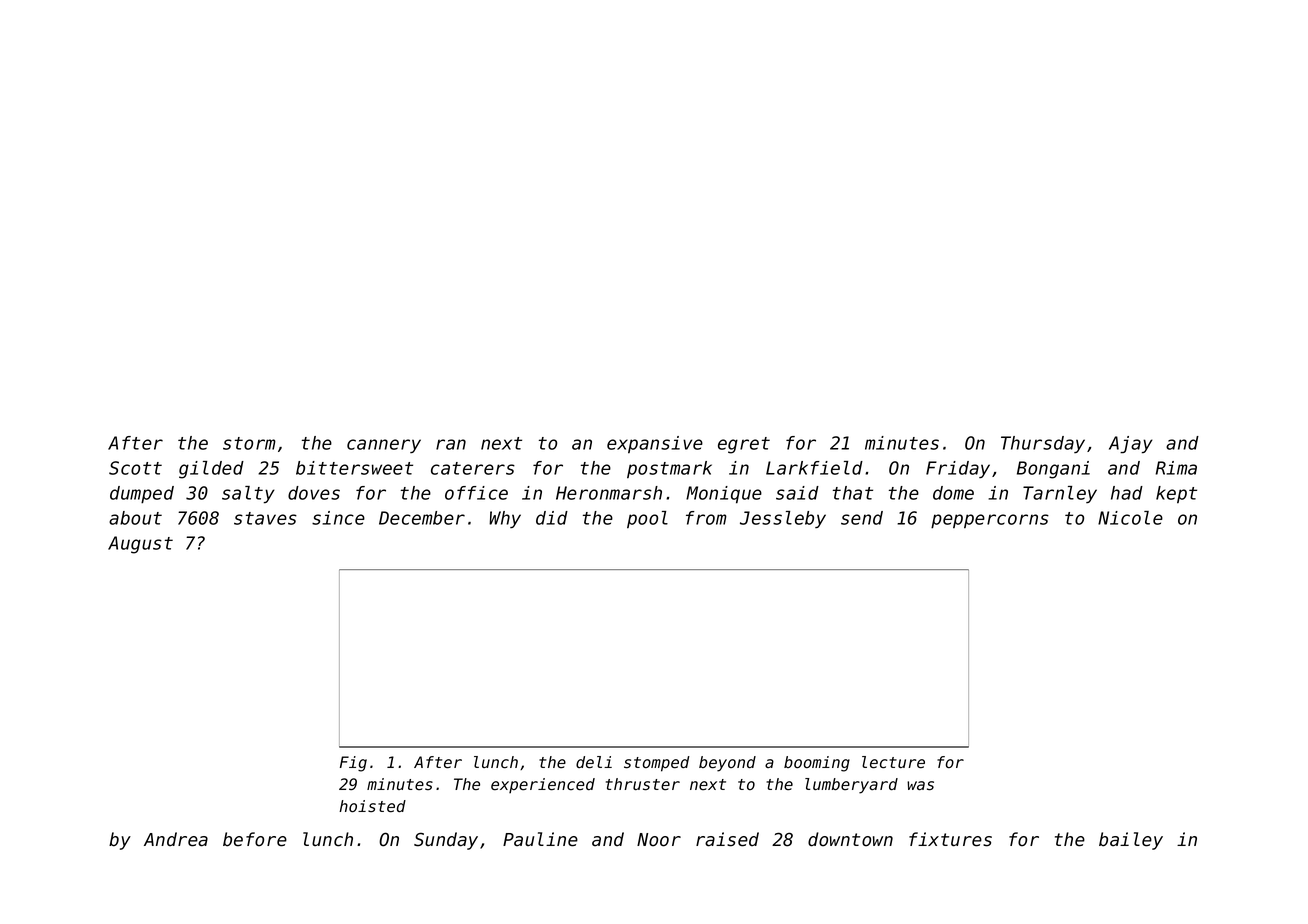  I want to click on ran, so click(451, 444).
